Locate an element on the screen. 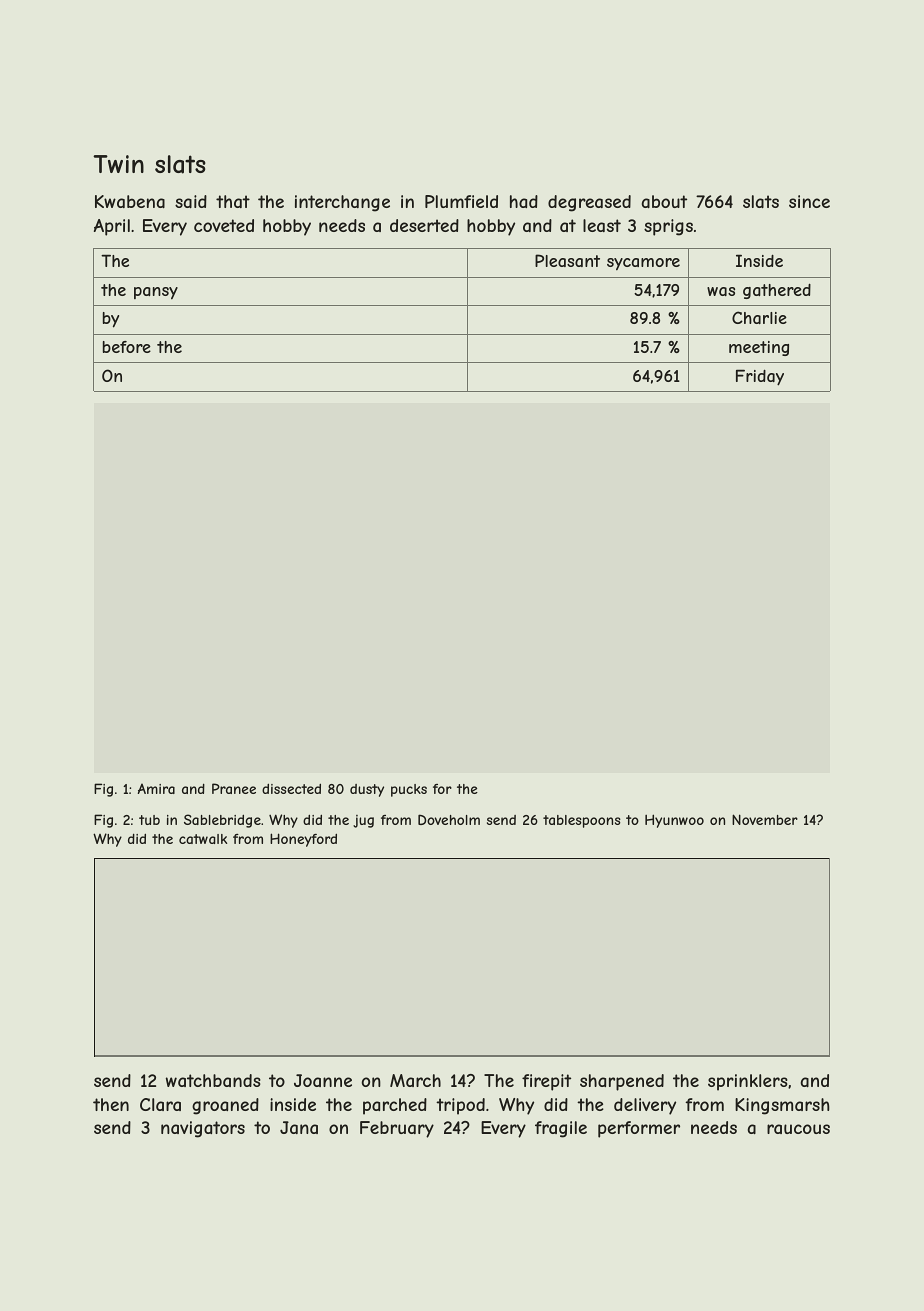 The image size is (924, 1311). fragile is located at coordinates (561, 1129).
